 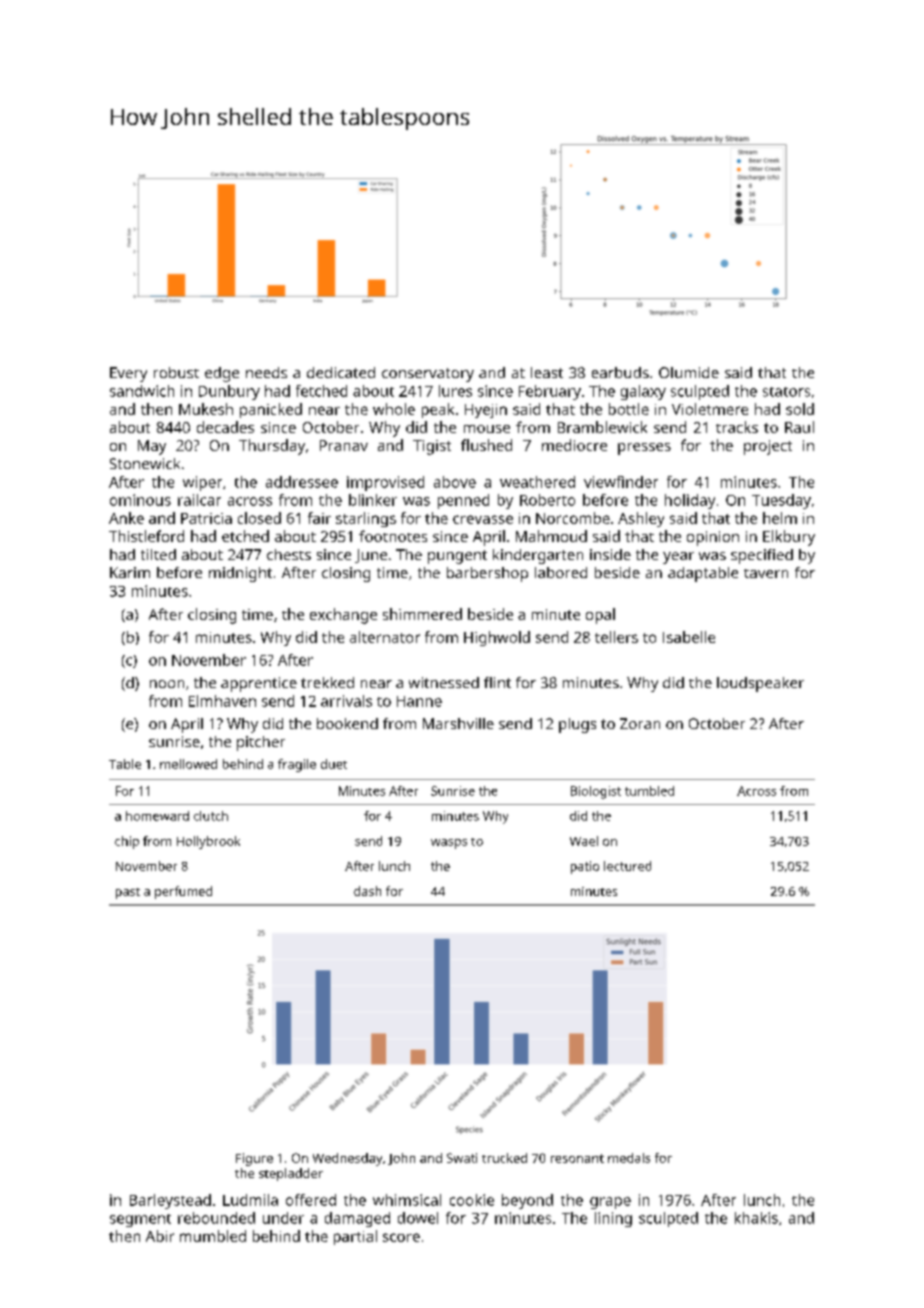 I want to click on medals, so click(x=629, y=1158).
